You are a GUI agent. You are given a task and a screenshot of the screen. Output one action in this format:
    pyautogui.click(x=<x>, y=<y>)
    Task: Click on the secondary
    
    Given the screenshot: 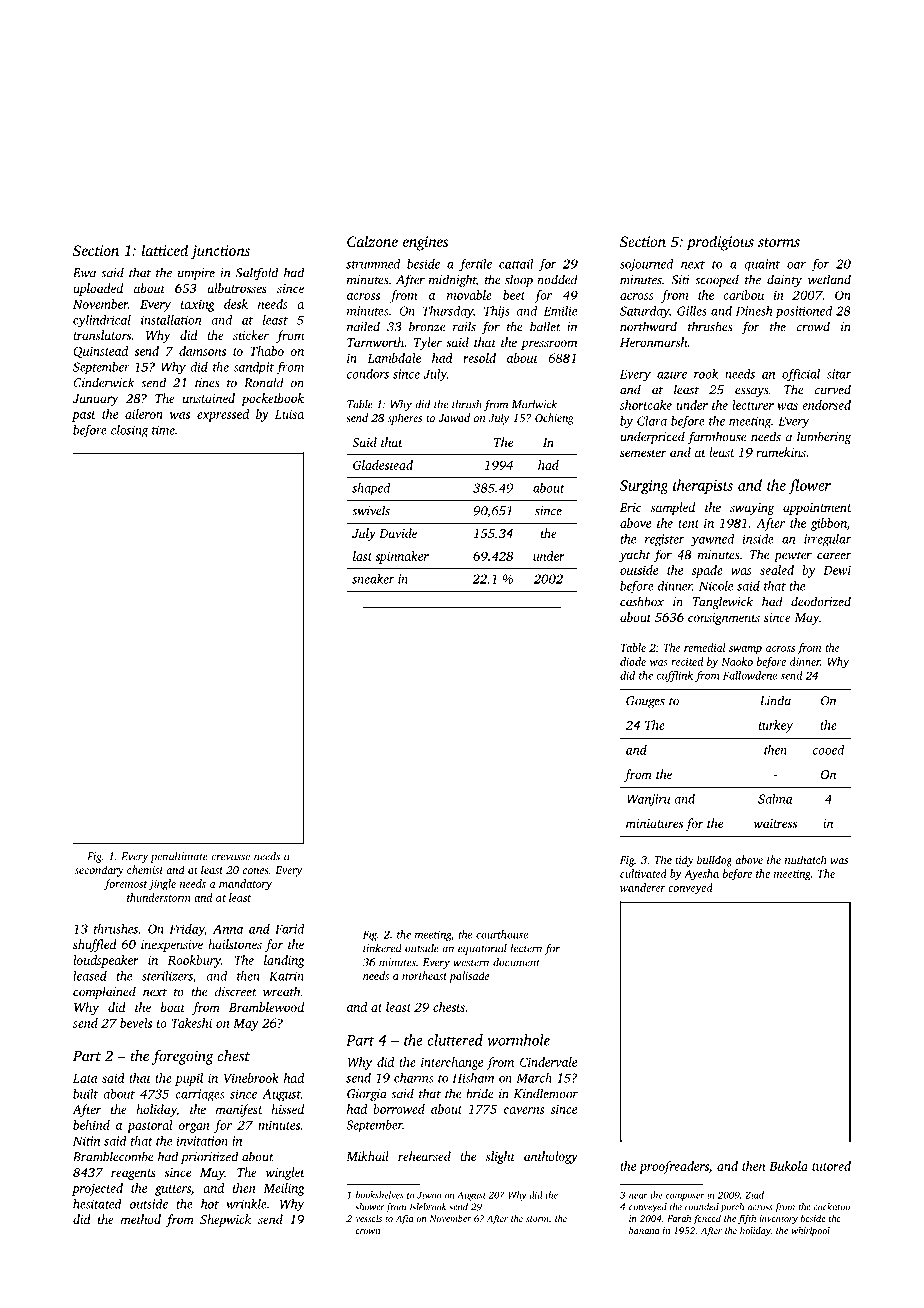 What is the action you would take?
    pyautogui.click(x=99, y=871)
